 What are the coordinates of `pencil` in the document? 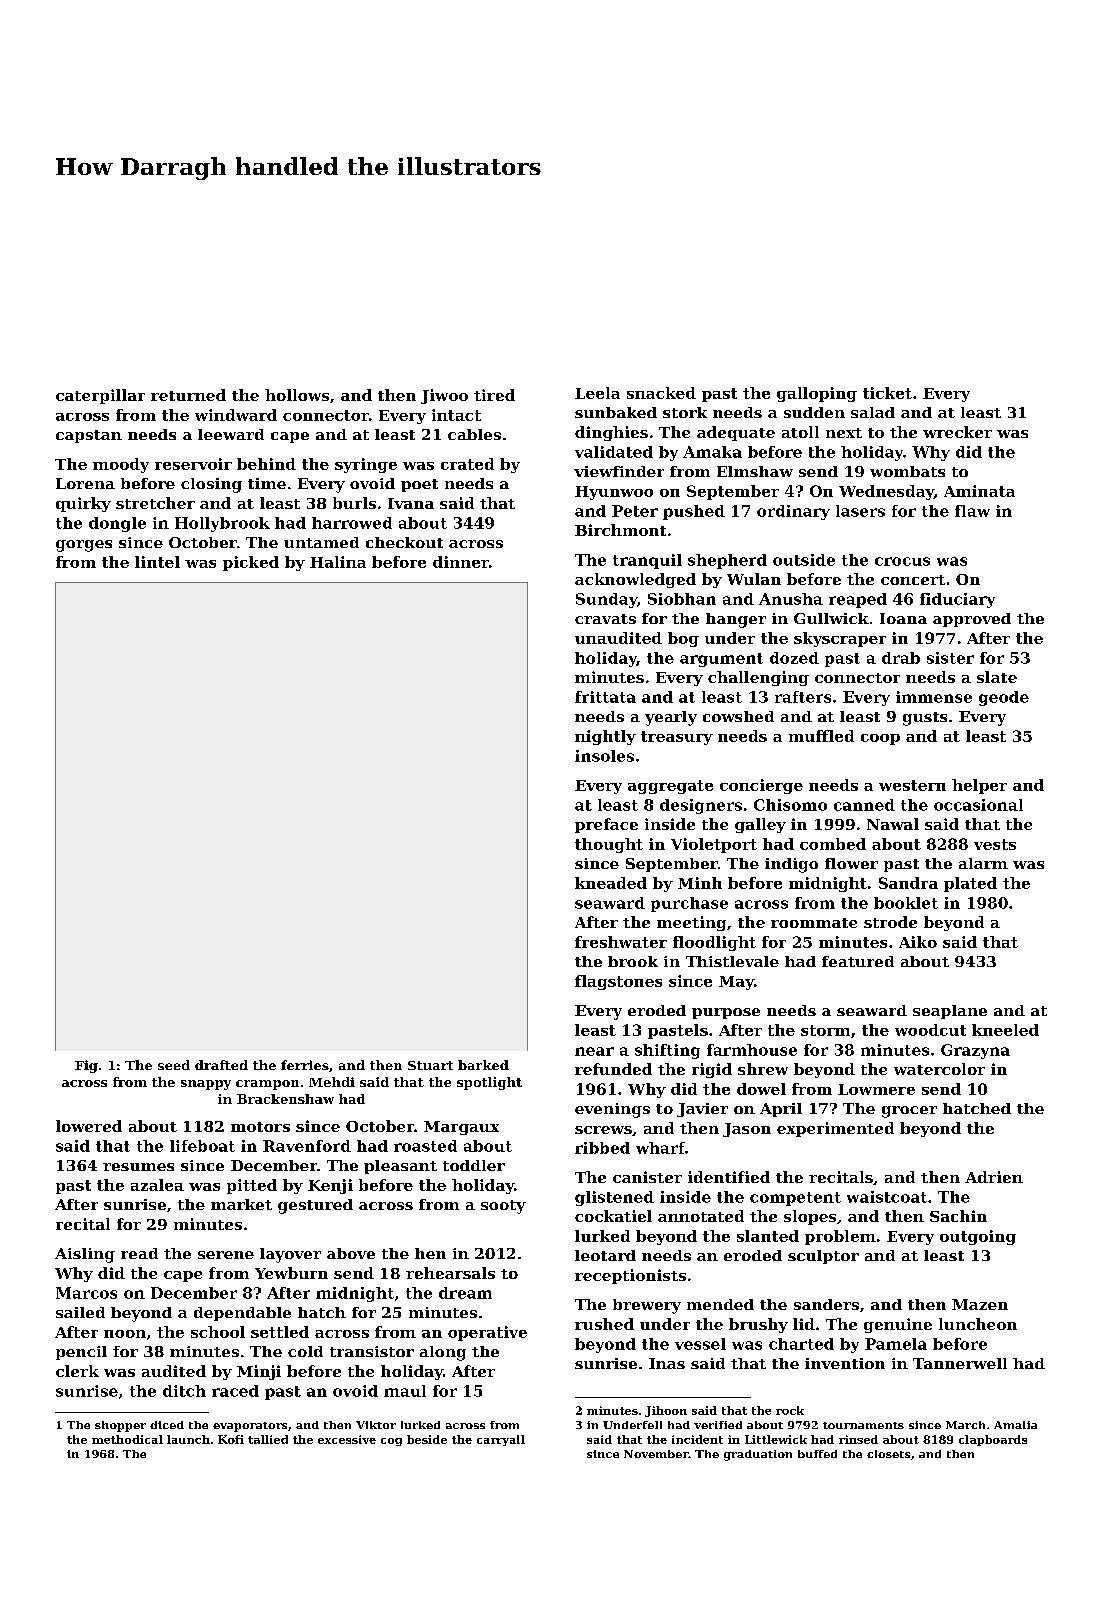 It's located at (81, 1353).
